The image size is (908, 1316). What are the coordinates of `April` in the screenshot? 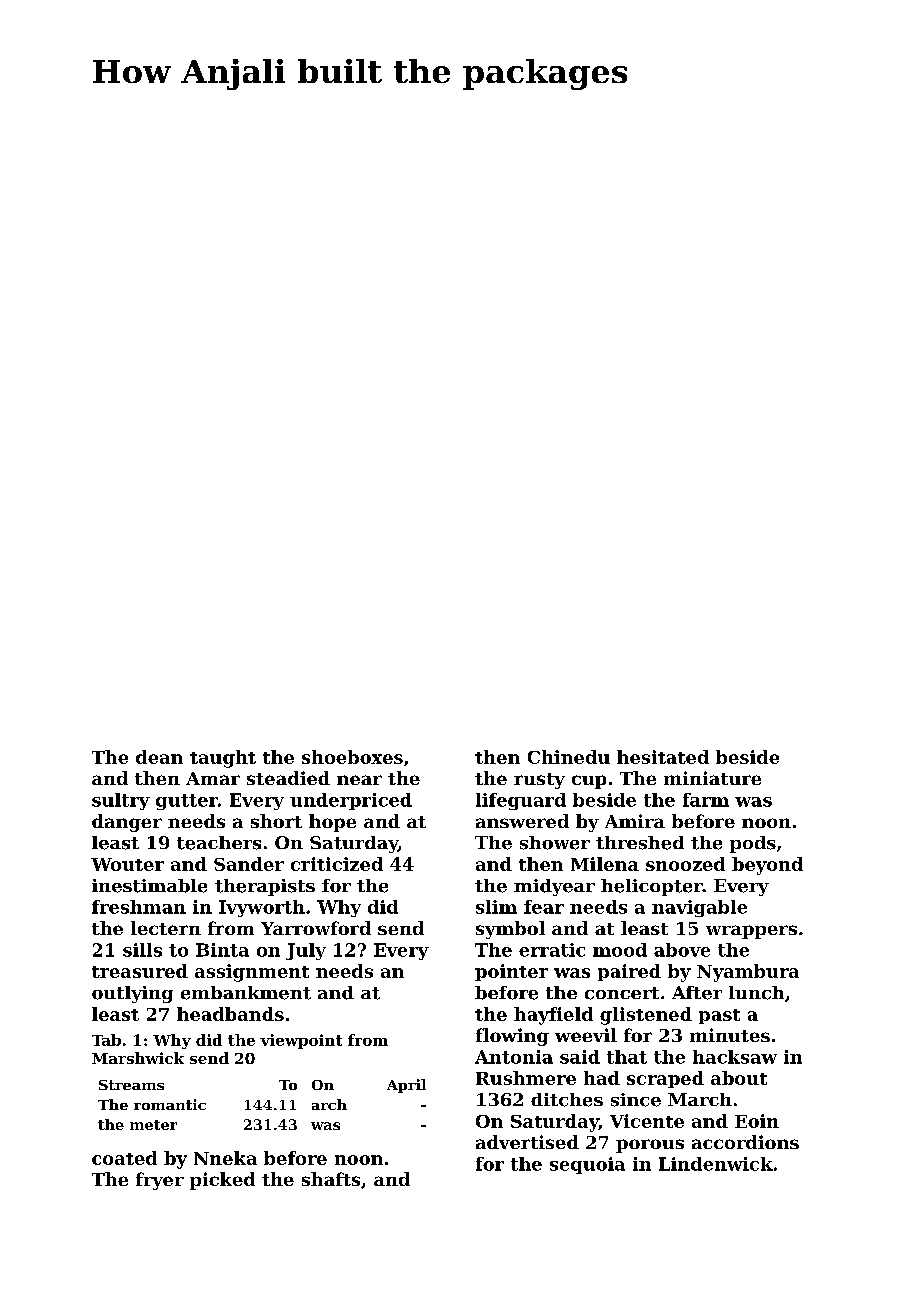 It's located at (406, 1086).
